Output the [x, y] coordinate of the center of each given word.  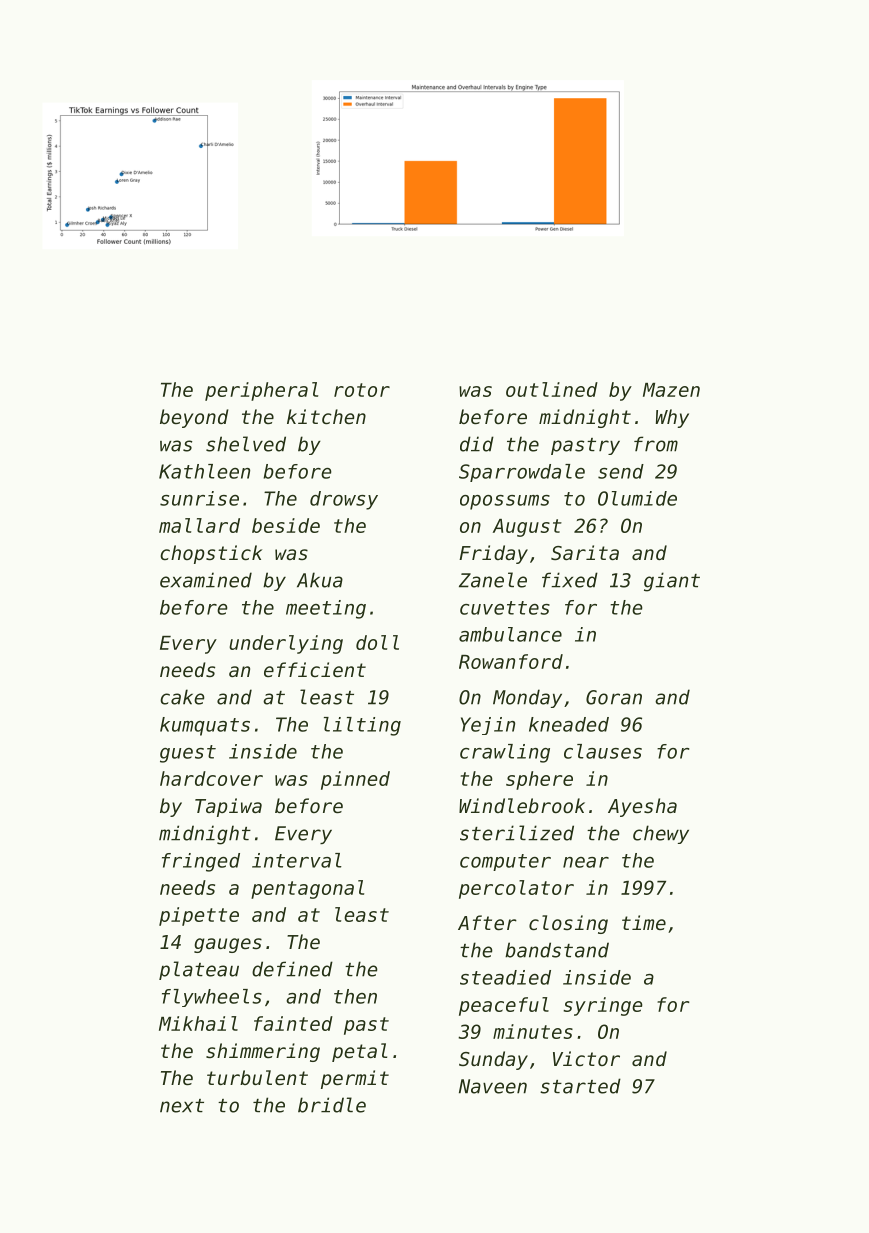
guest [188, 754]
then [355, 996]
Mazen [671, 390]
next [182, 1106]
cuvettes [505, 608]
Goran [614, 697]
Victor [586, 1058]
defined [292, 969]
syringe [602, 1006]
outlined [552, 389]
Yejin [488, 726]
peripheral [261, 391]
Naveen [493, 1086]
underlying [286, 644]
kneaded [569, 724]
